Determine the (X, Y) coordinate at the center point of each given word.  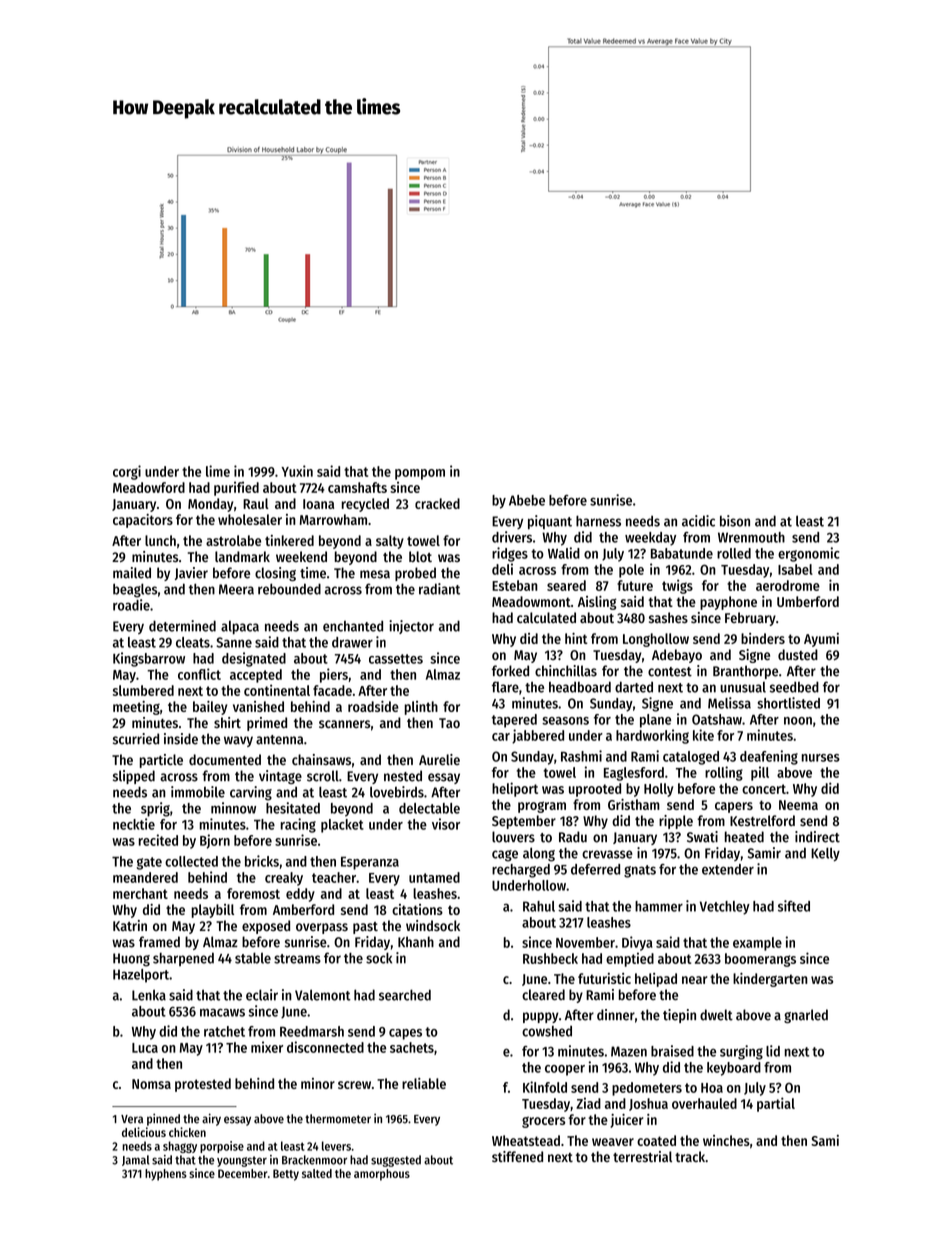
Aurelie (439, 759)
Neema (798, 805)
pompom (420, 474)
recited (158, 840)
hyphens (166, 1175)
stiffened (517, 1156)
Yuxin (297, 471)
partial (776, 1104)
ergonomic (809, 554)
